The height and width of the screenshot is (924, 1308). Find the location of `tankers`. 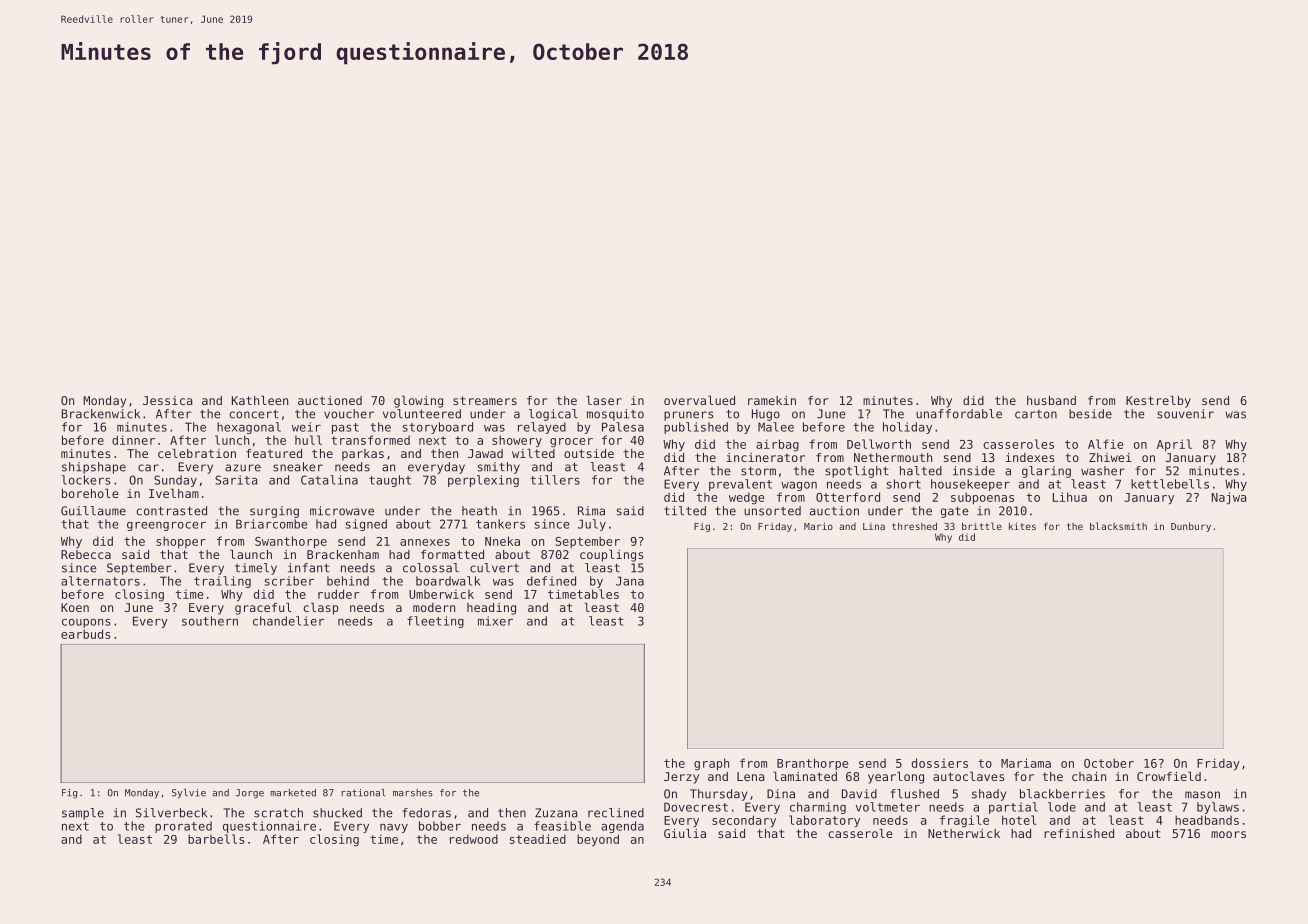

tankers is located at coordinates (500, 524).
